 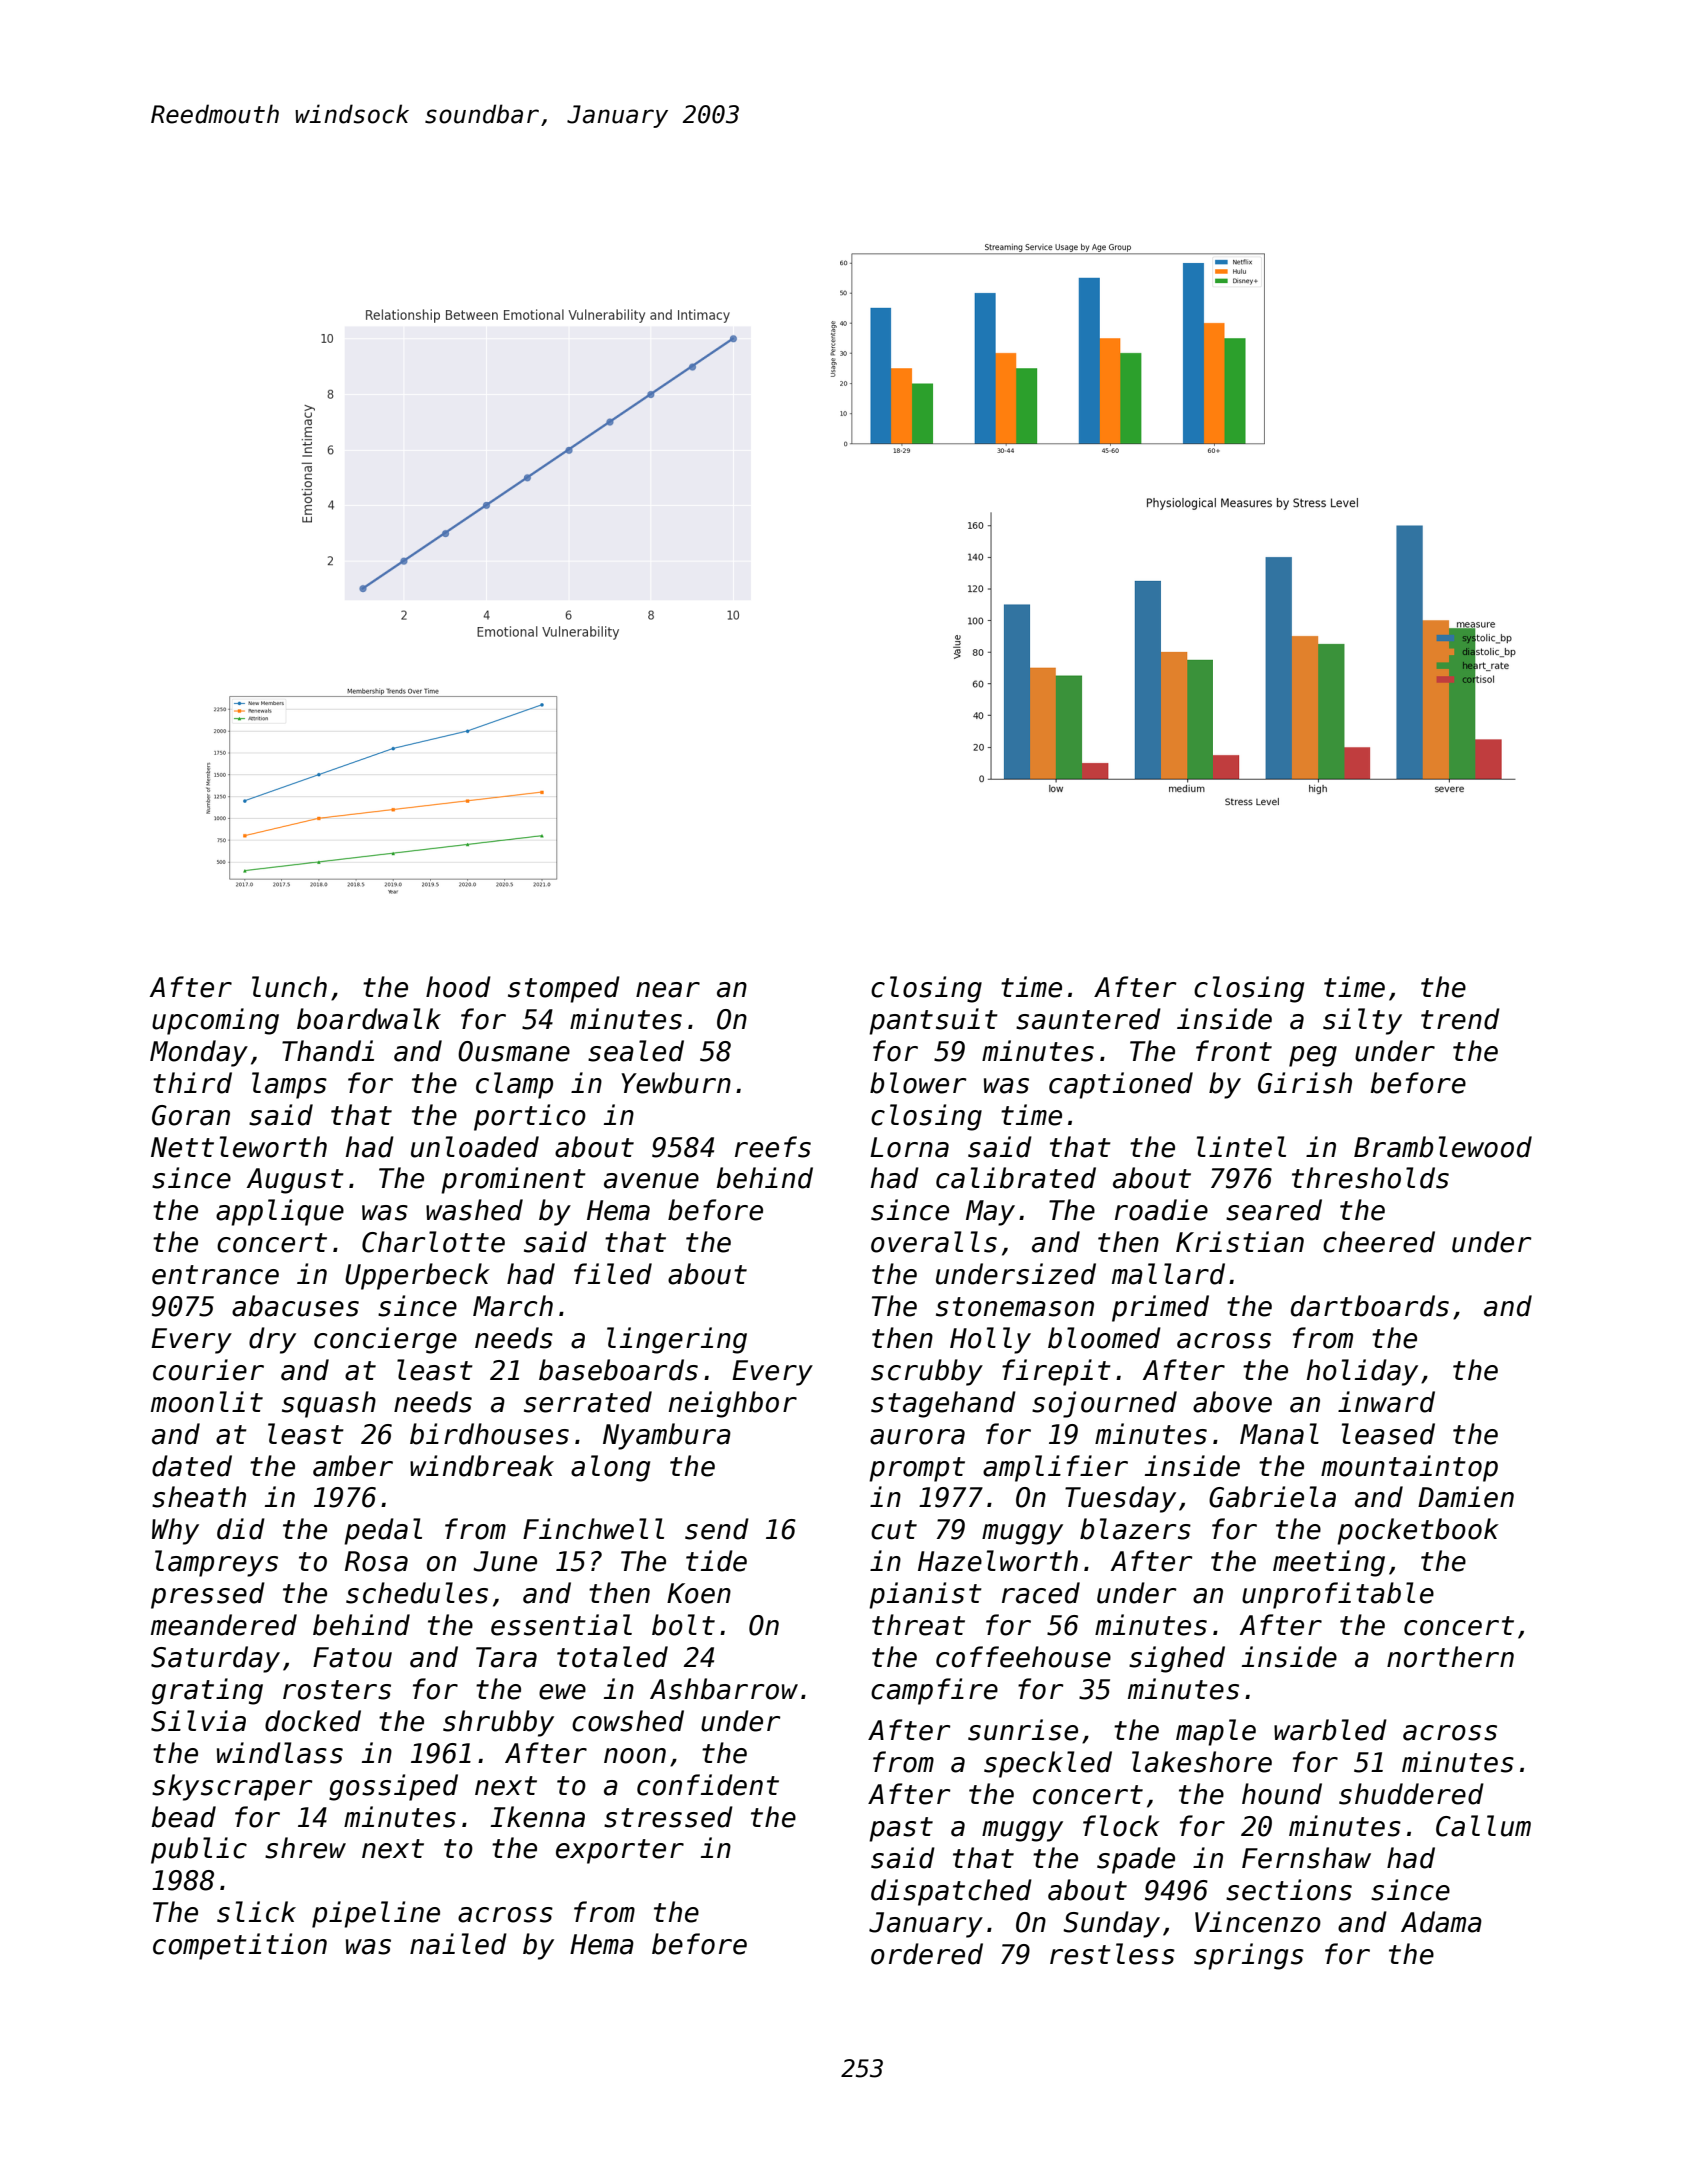 What do you see at coordinates (894, 1530) in the image?
I see `cut` at bounding box center [894, 1530].
